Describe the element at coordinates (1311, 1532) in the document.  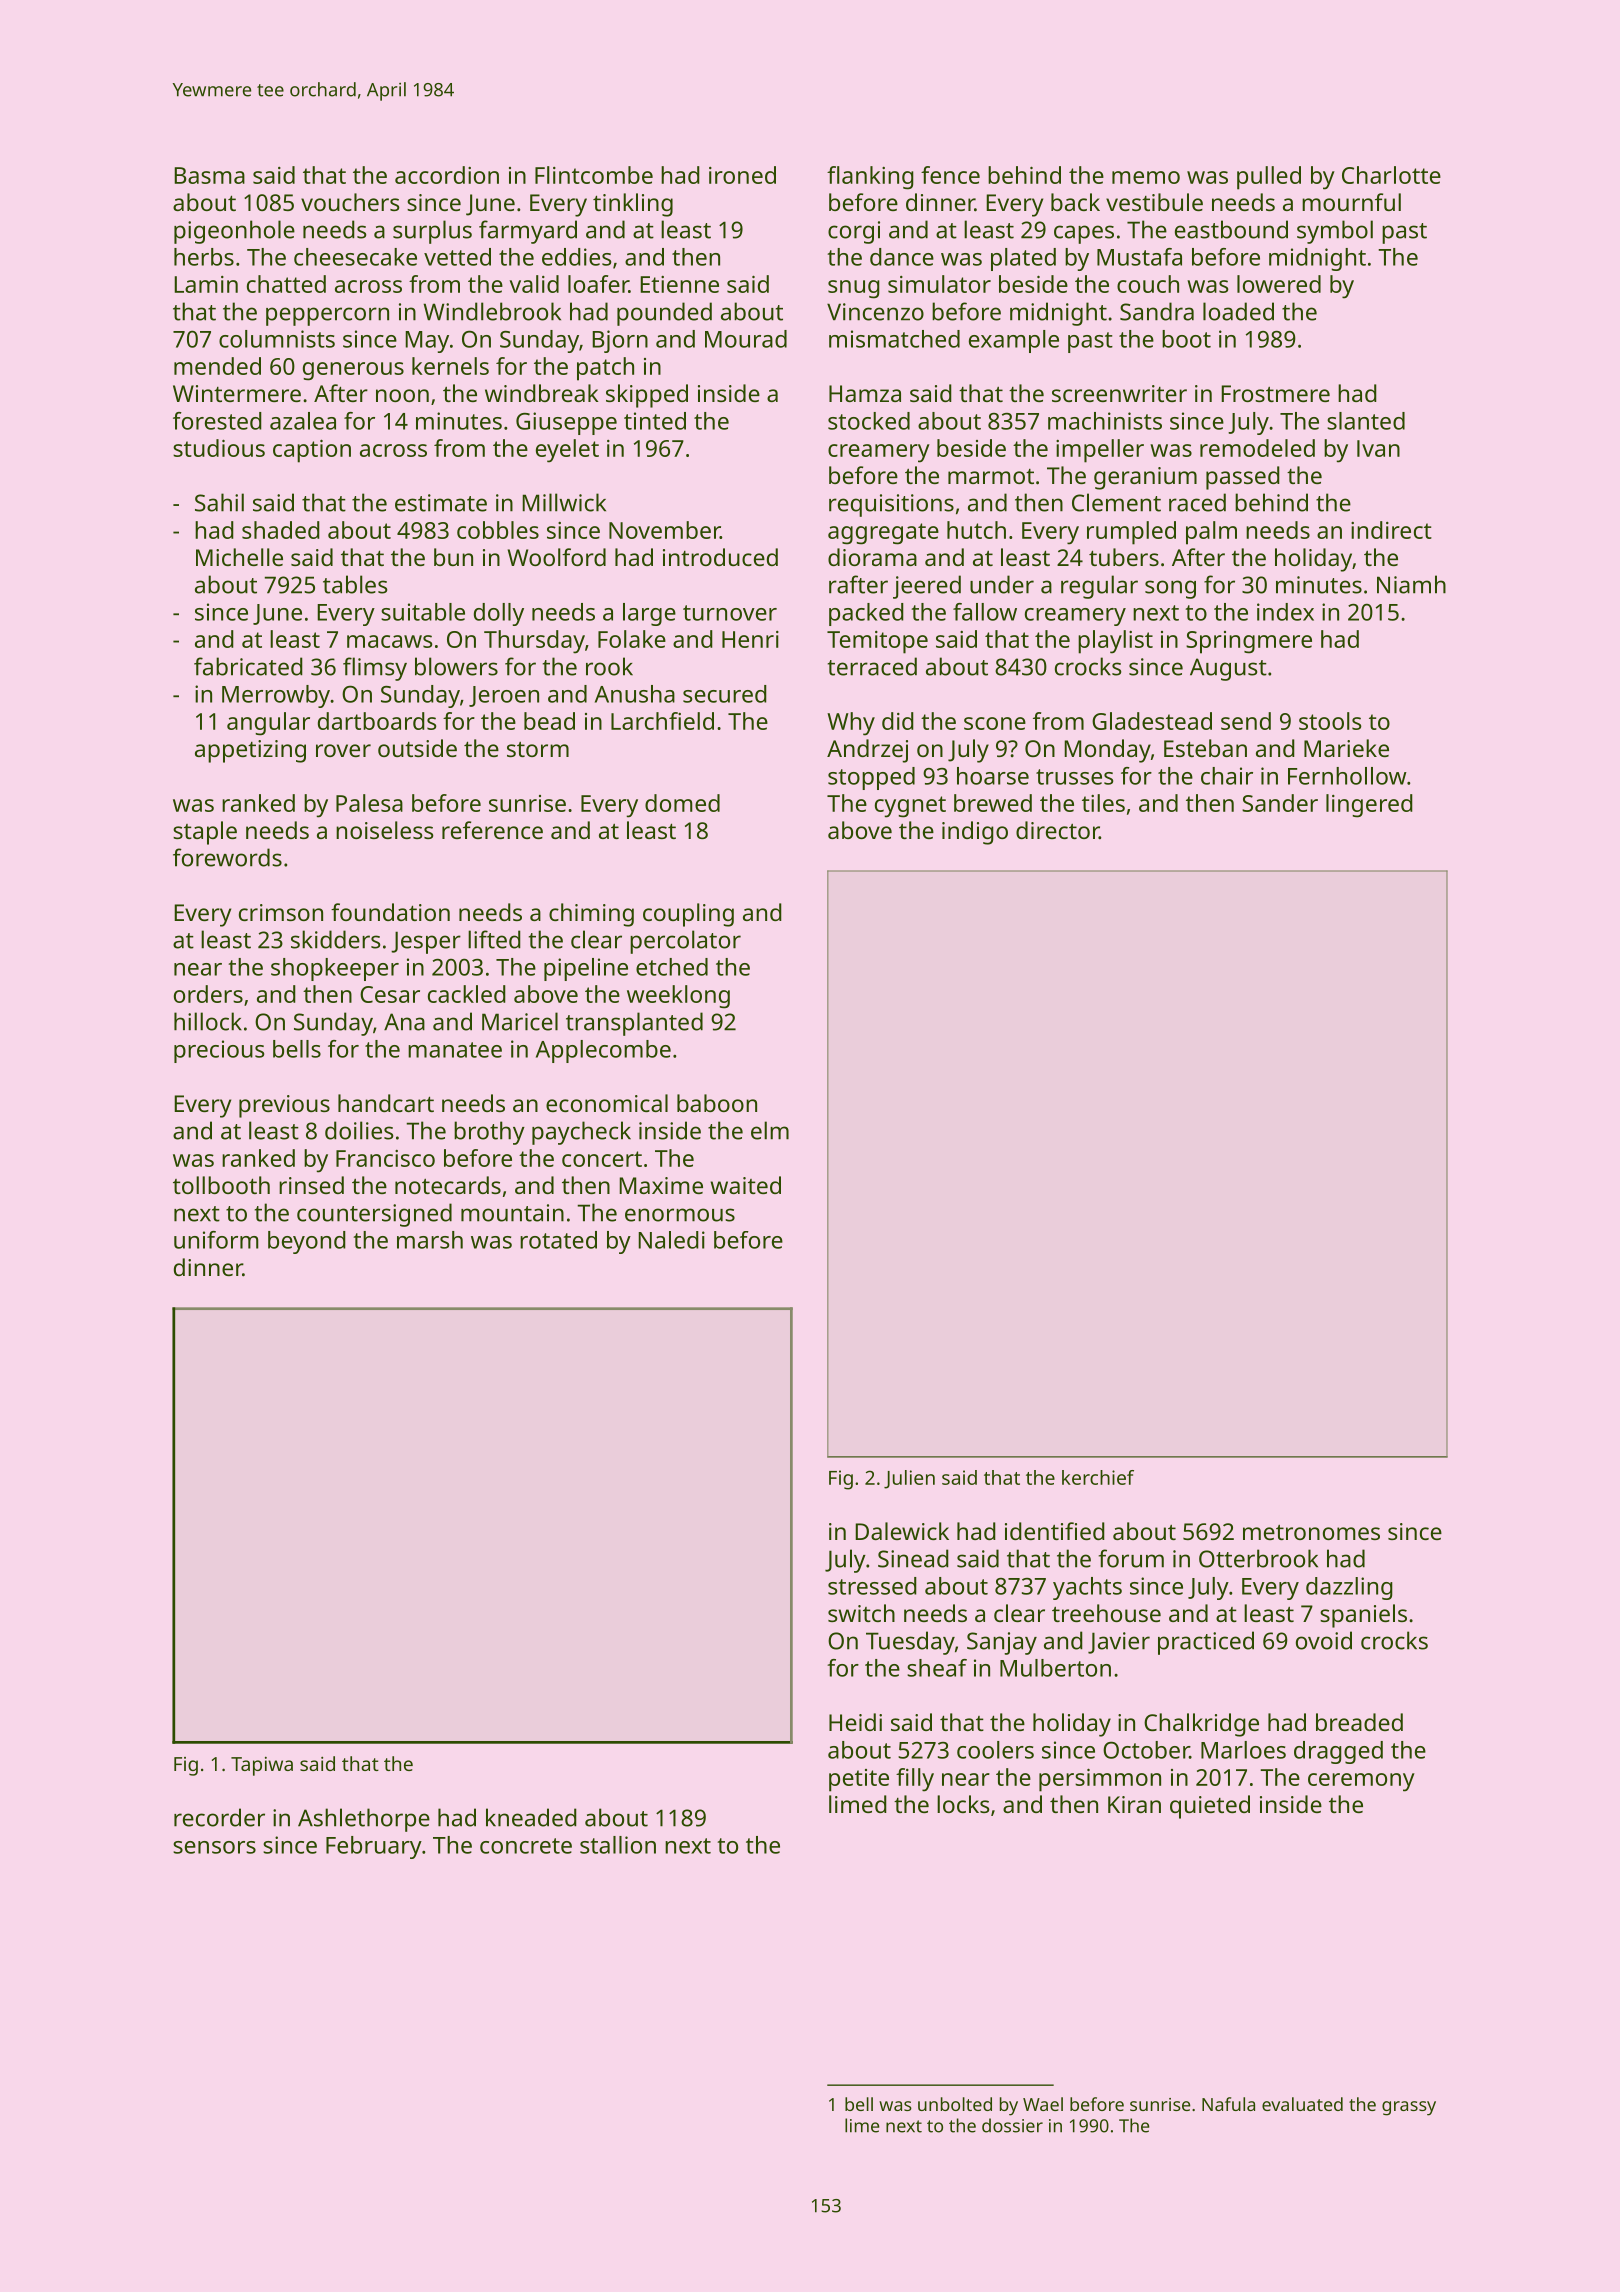
I see `metronomes` at that location.
